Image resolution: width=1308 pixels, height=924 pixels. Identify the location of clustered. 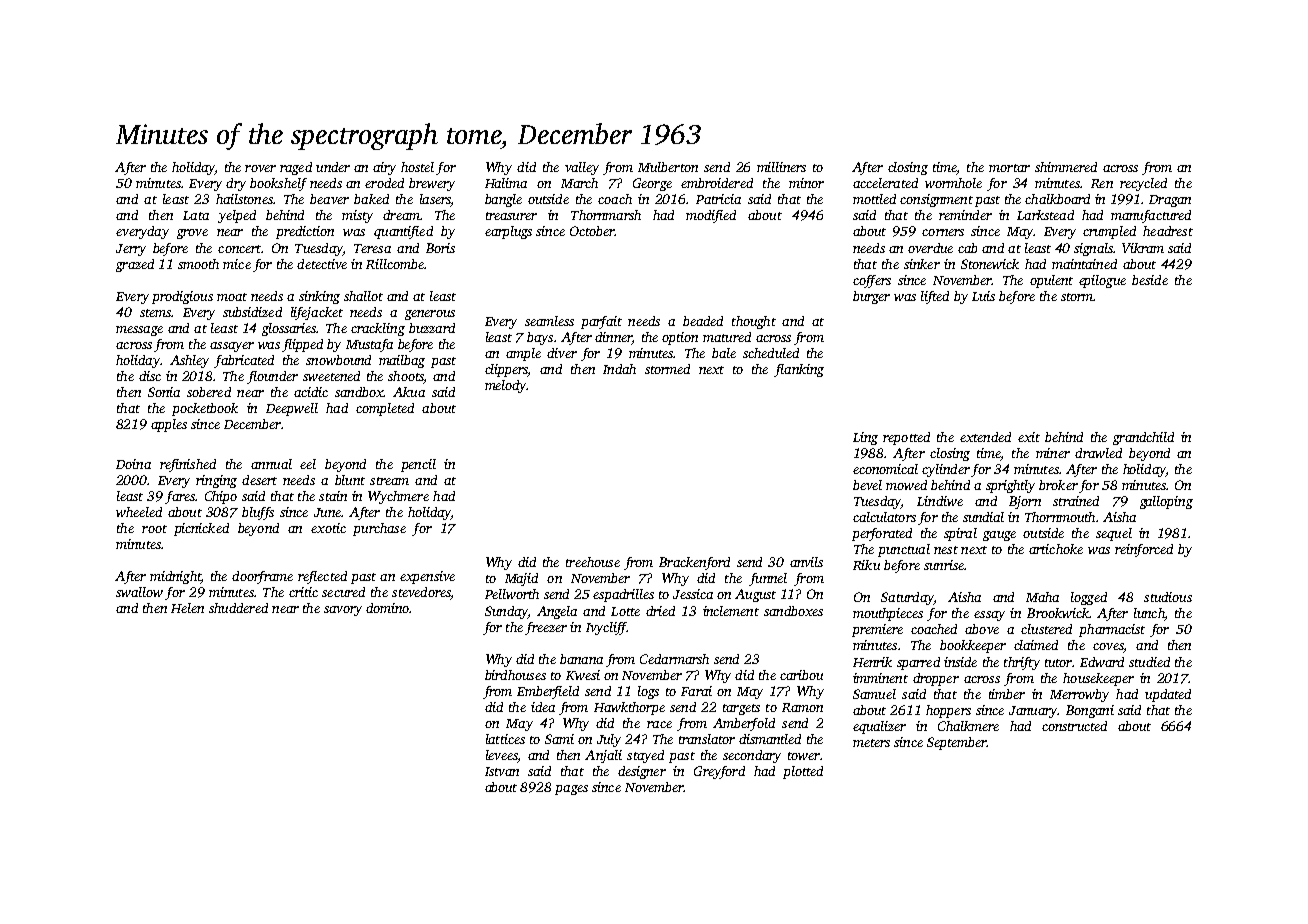
(1046, 629).
